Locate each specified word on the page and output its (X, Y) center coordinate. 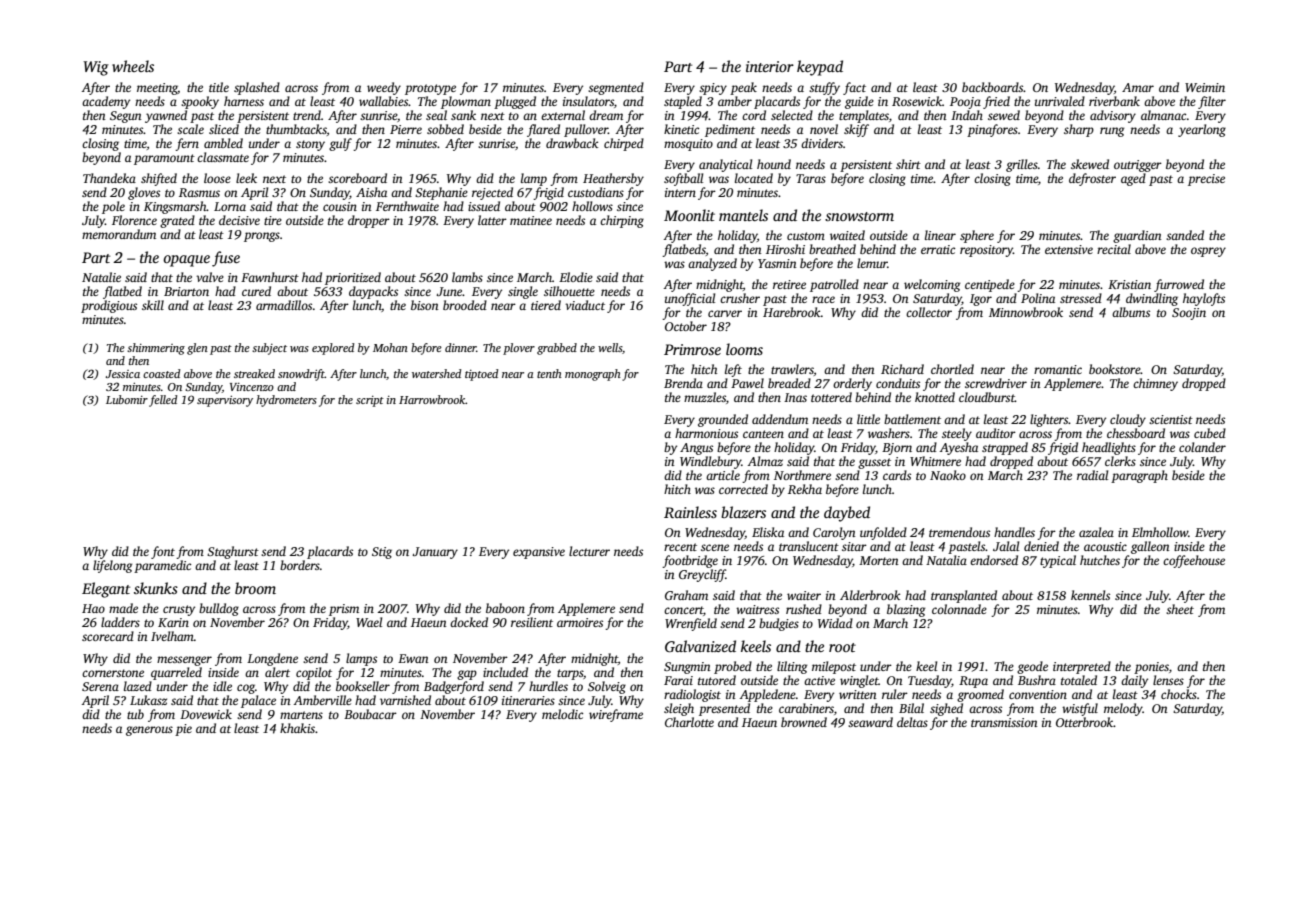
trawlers (792, 369)
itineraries (528, 700)
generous (149, 731)
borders (300, 565)
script (370, 401)
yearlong (1202, 130)
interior (770, 66)
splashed (257, 88)
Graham (686, 595)
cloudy (1128, 420)
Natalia (946, 560)
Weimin (1205, 87)
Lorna (230, 206)
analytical (725, 165)
